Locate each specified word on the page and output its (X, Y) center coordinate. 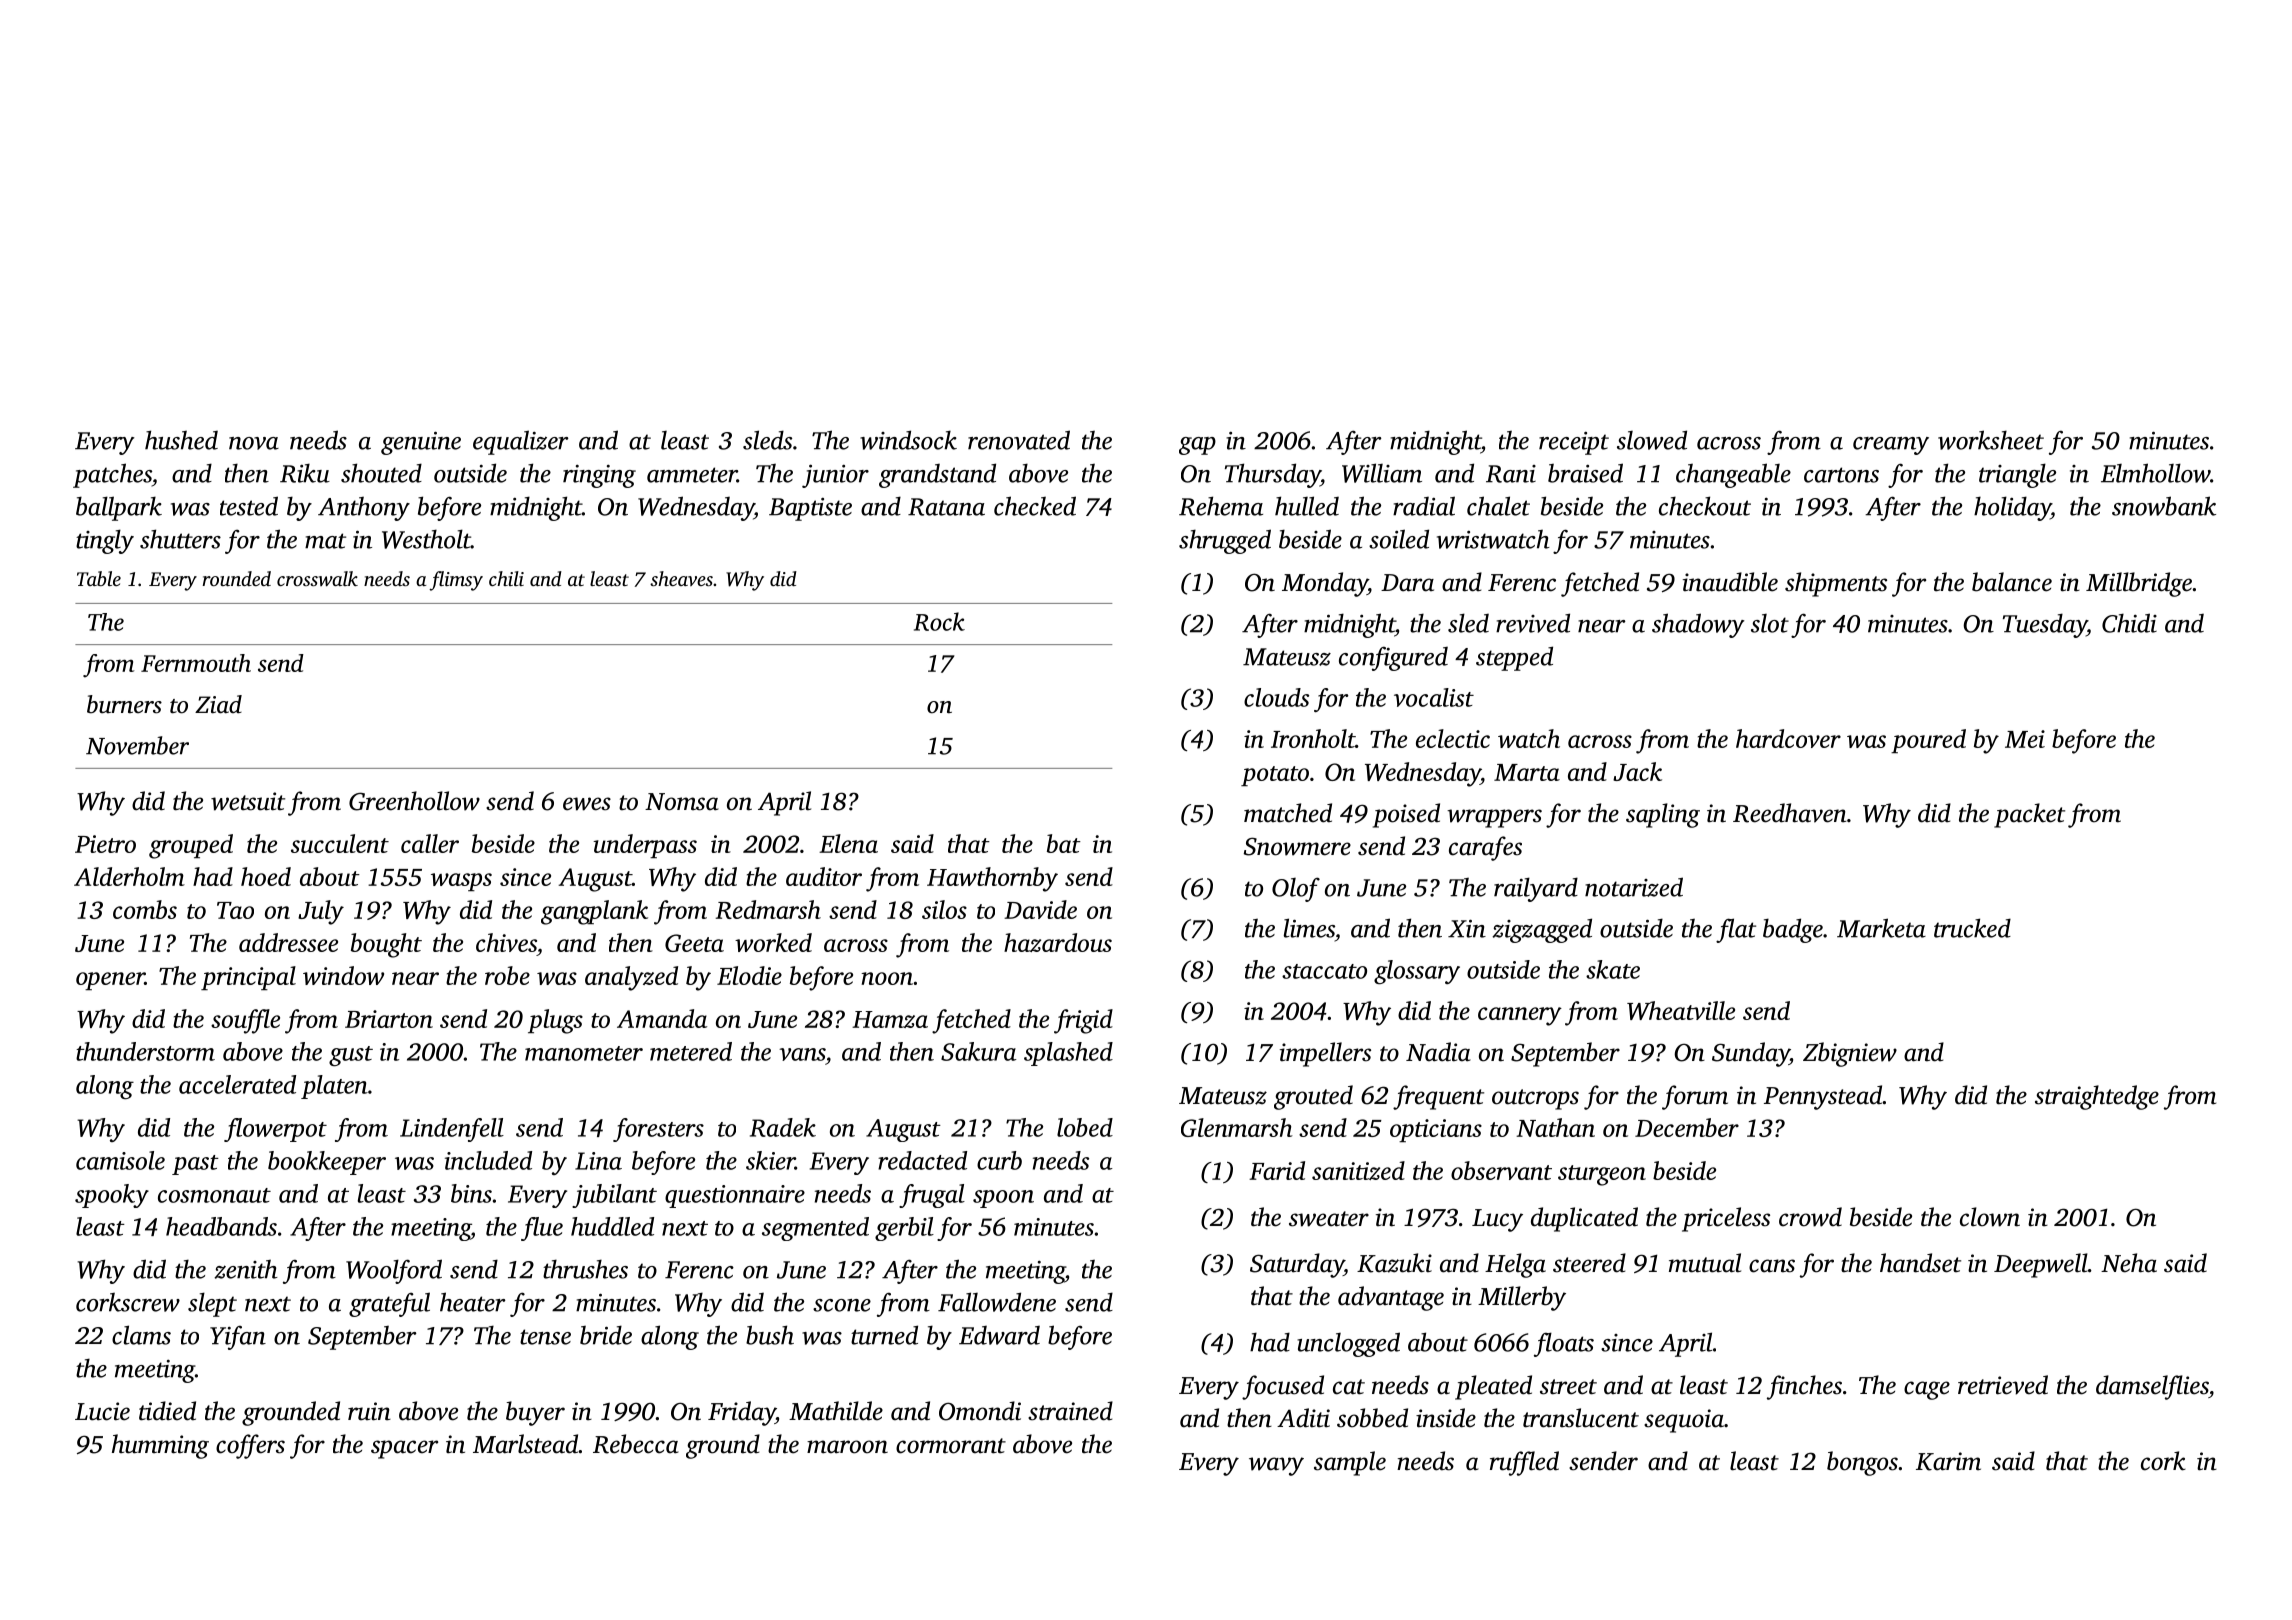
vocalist (1434, 697)
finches (1804, 1387)
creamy (1891, 446)
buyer (535, 1413)
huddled (612, 1226)
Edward (999, 1335)
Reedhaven (1790, 813)
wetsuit (248, 801)
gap (1197, 446)
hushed (181, 440)
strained (1070, 1411)
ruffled (1524, 1463)
